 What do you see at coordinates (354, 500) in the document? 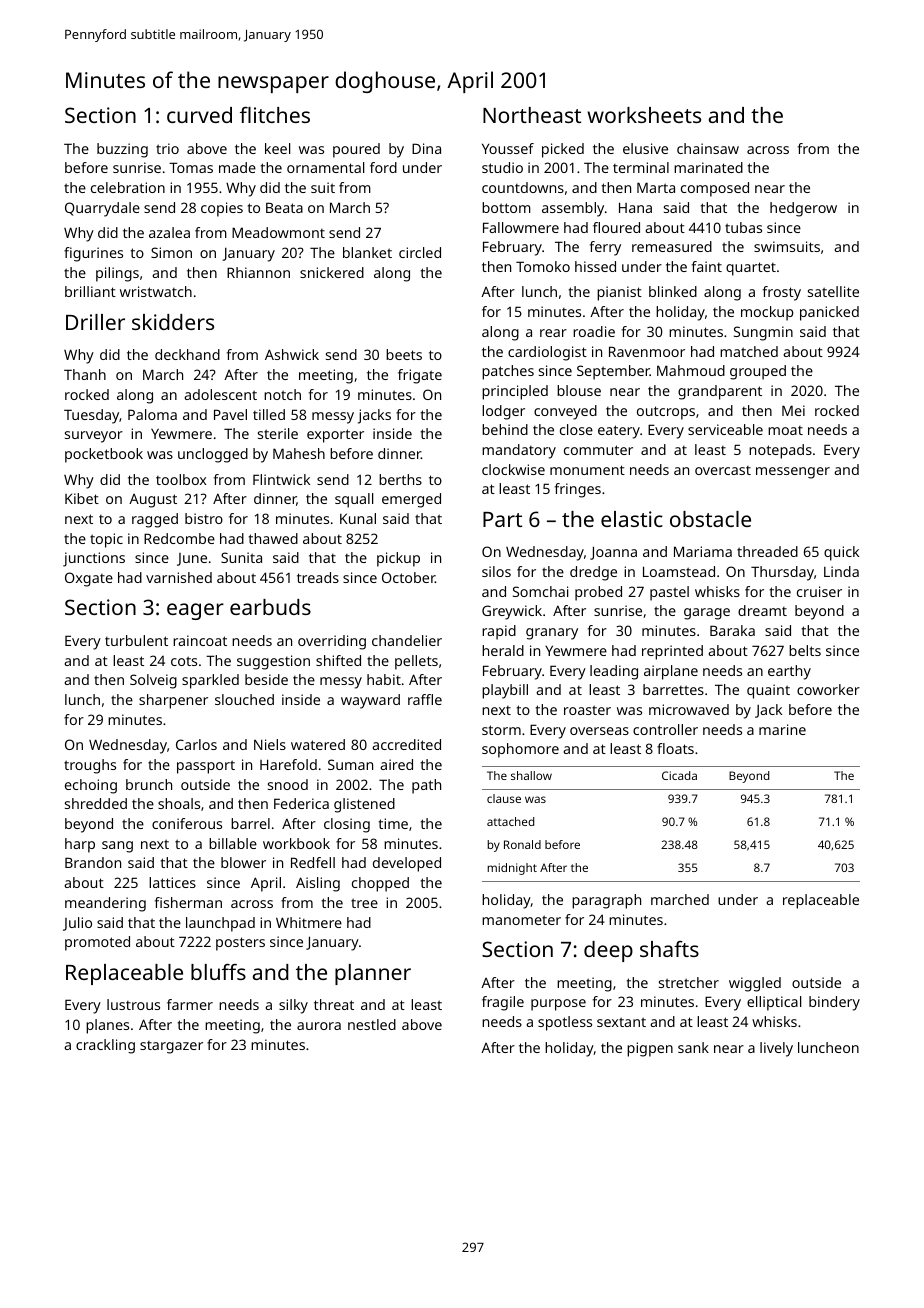
I see `squall` at bounding box center [354, 500].
